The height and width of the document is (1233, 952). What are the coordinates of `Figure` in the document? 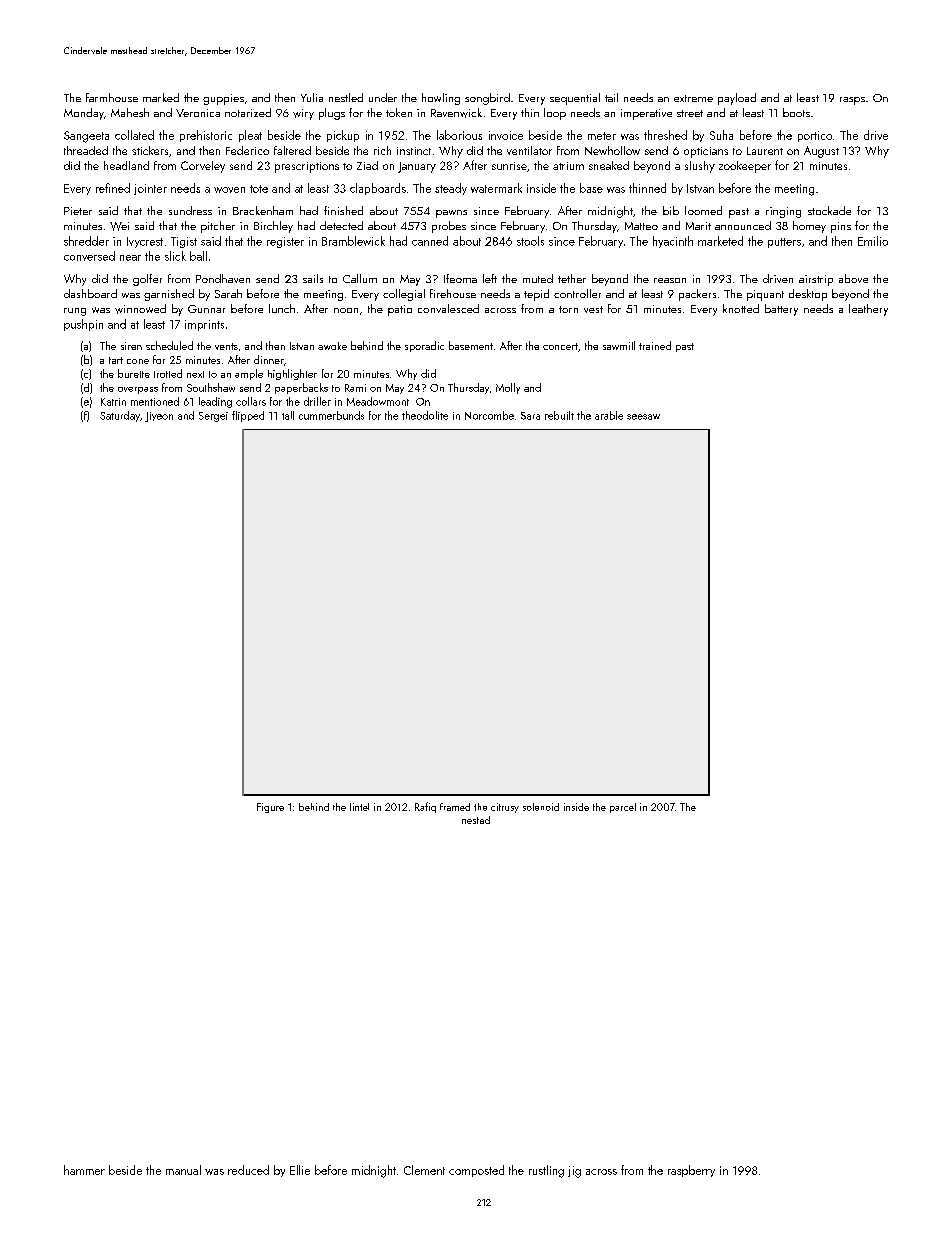 It's located at (270, 808).
